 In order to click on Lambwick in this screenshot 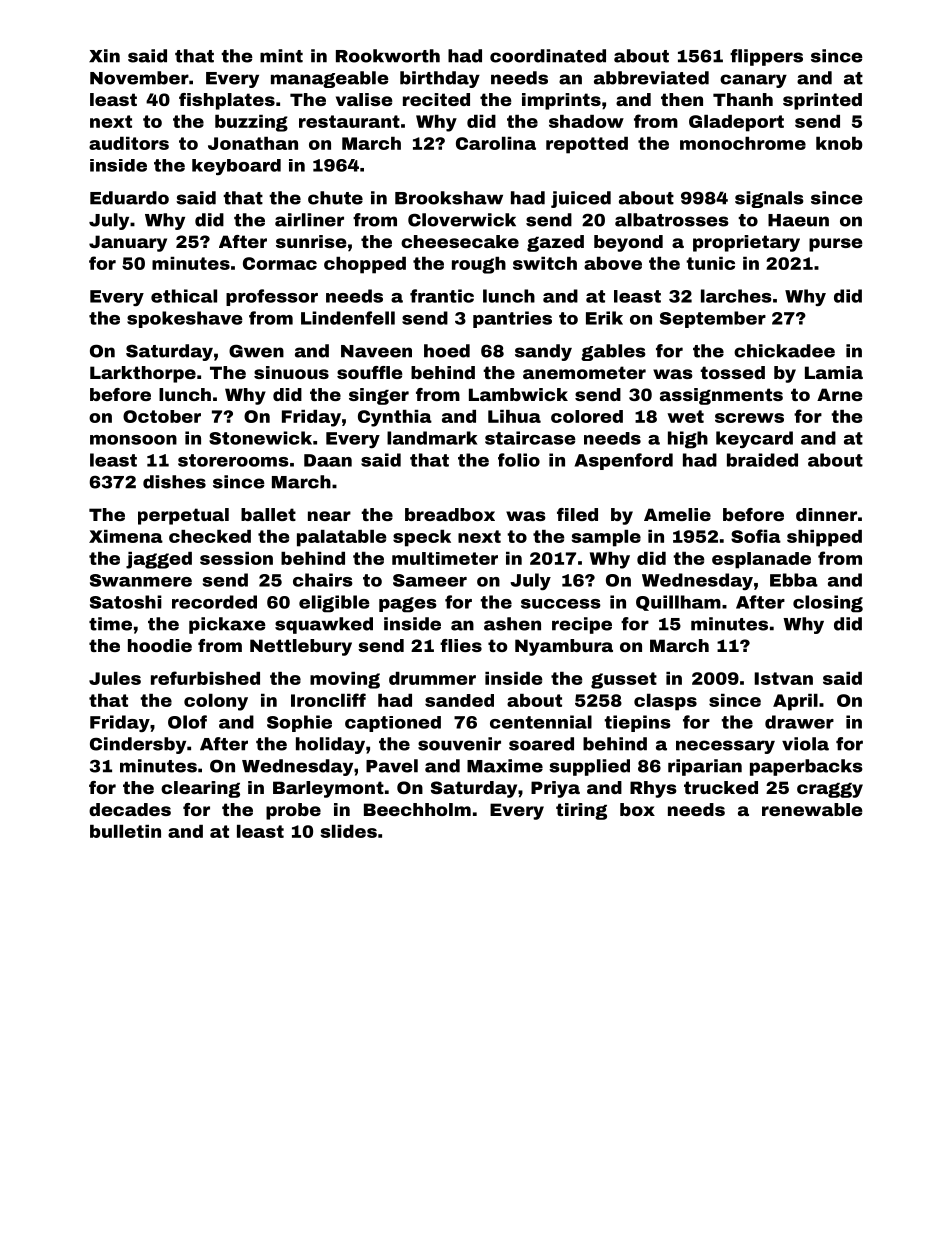, I will do `click(518, 394)`.
